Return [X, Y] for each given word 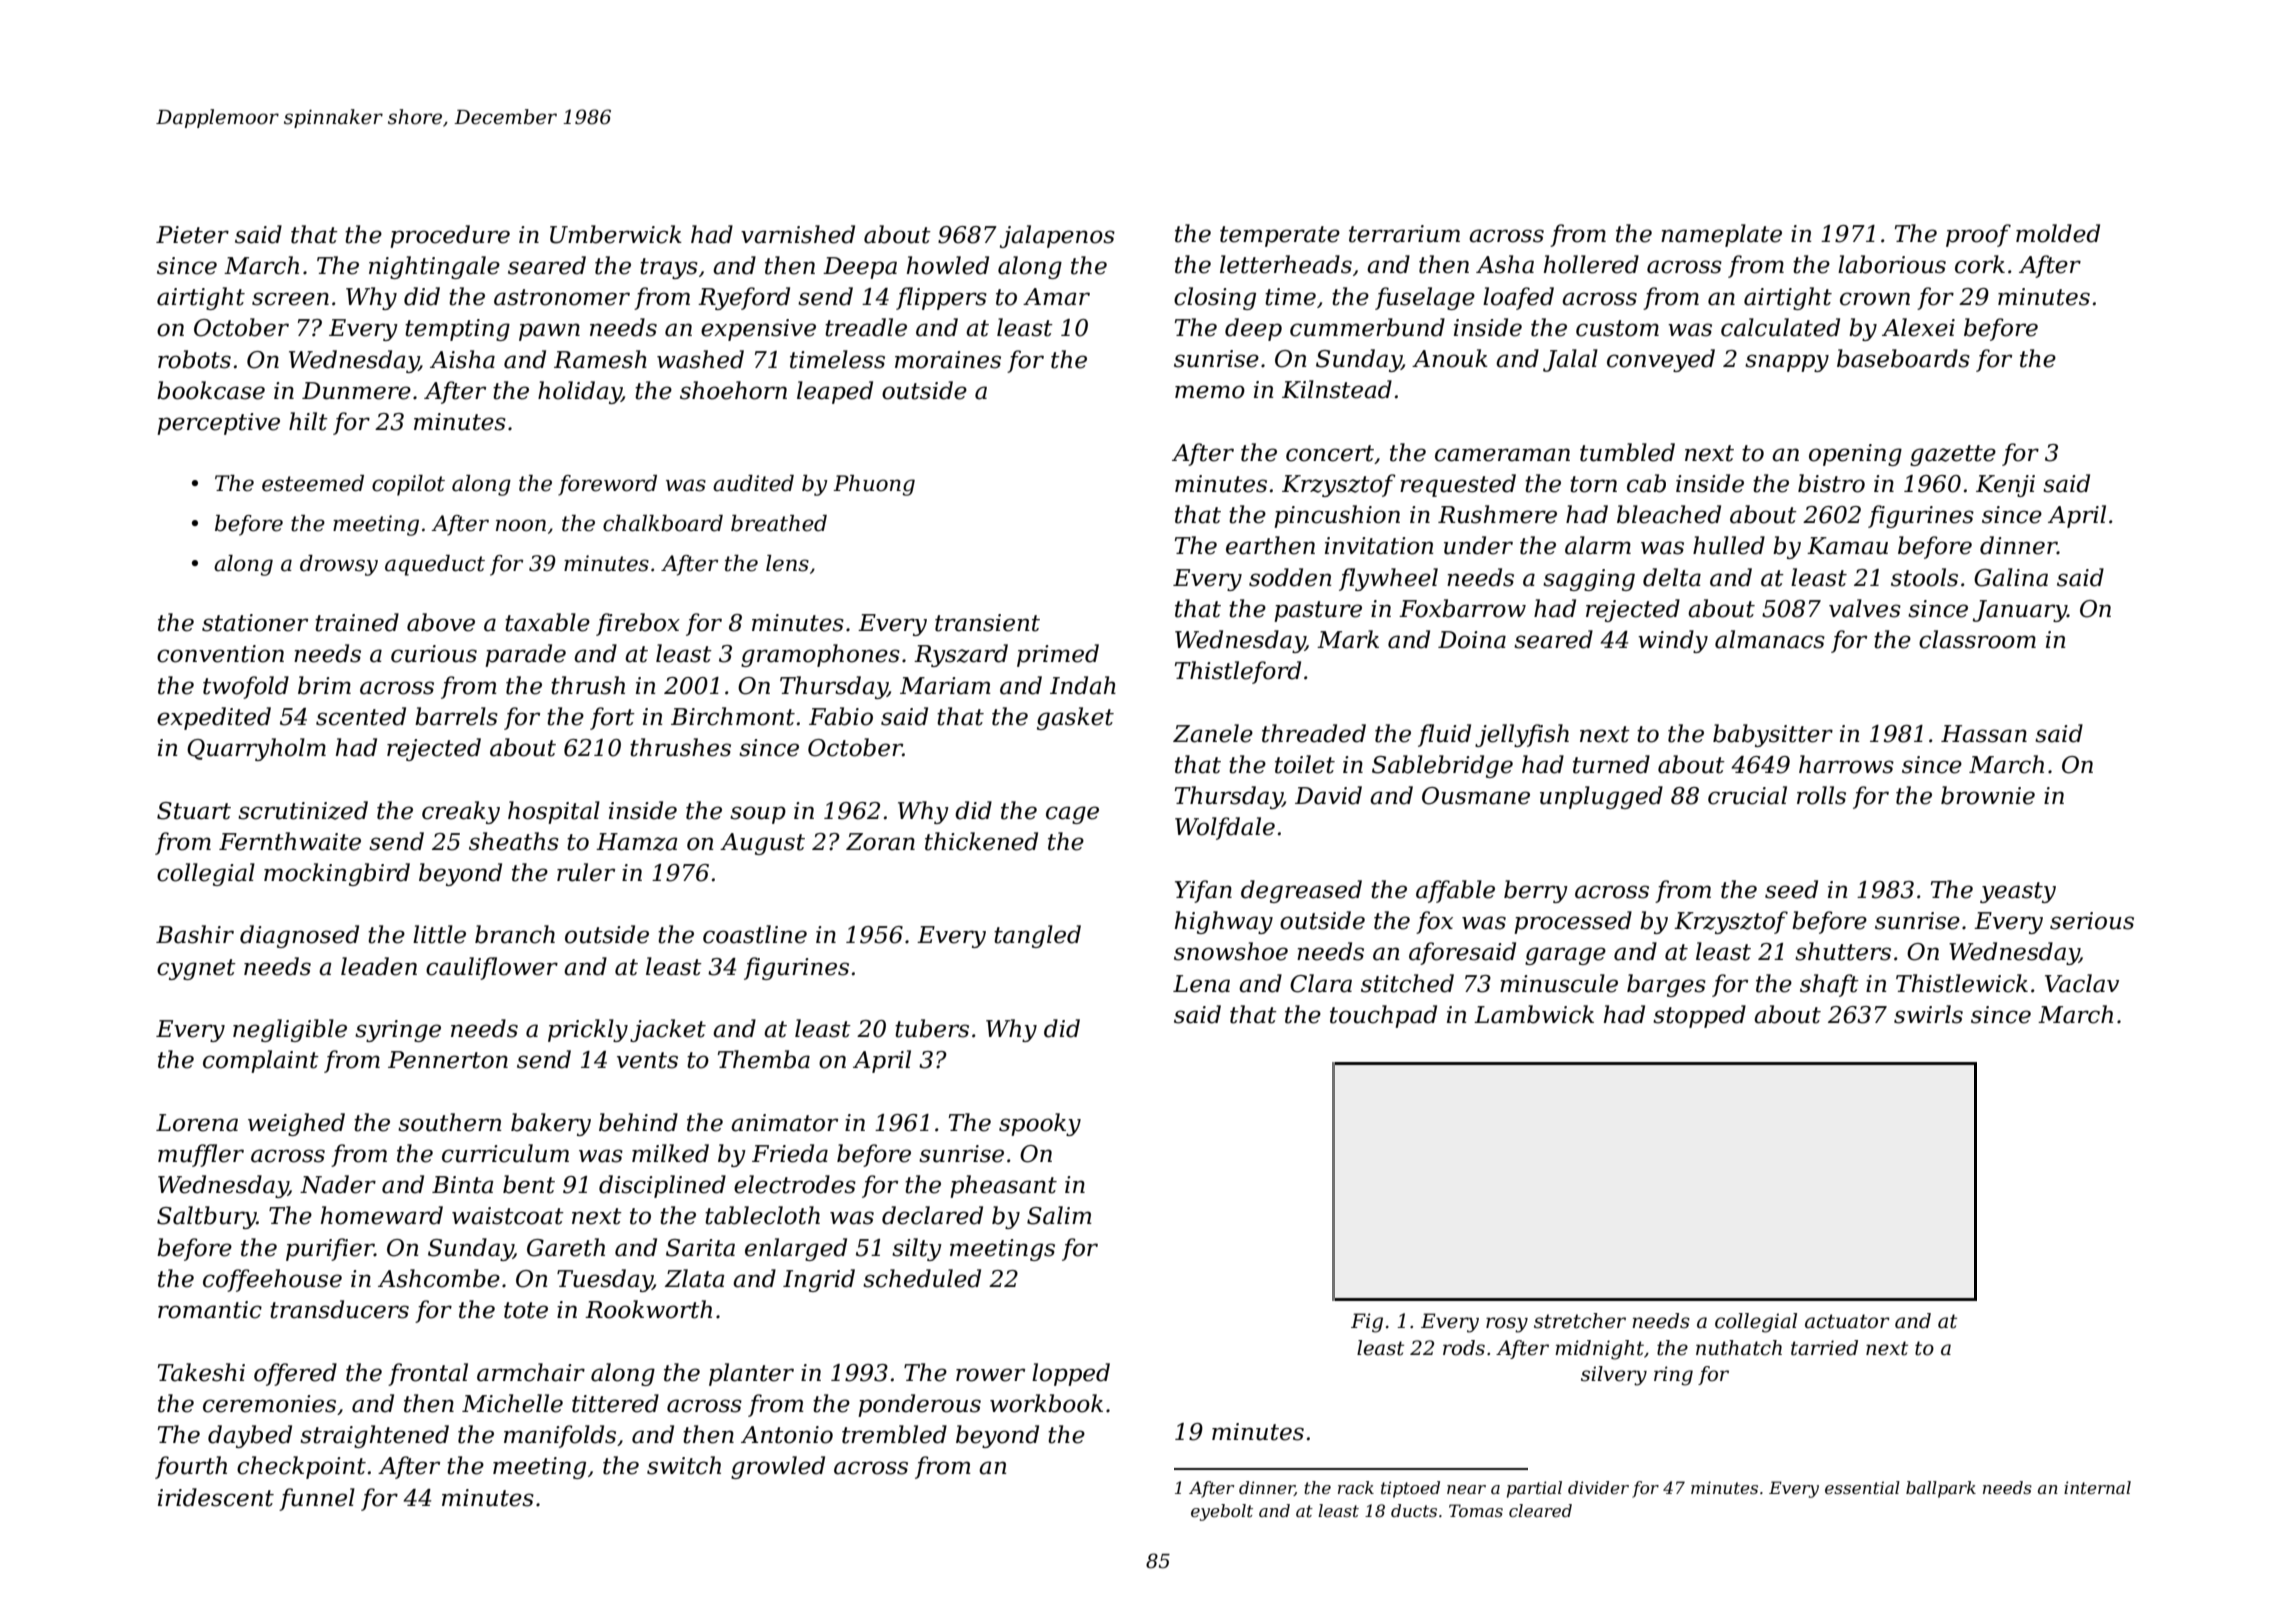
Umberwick [616, 234]
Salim [1059, 1215]
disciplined [662, 1186]
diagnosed [299, 936]
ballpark [1941, 1489]
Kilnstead [1337, 389]
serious [2092, 921]
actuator [1847, 1321]
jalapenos [1057, 236]
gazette [1953, 455]
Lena [1201, 984]
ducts [1414, 1510]
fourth [191, 1467]
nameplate [1721, 235]
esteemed [313, 483]
